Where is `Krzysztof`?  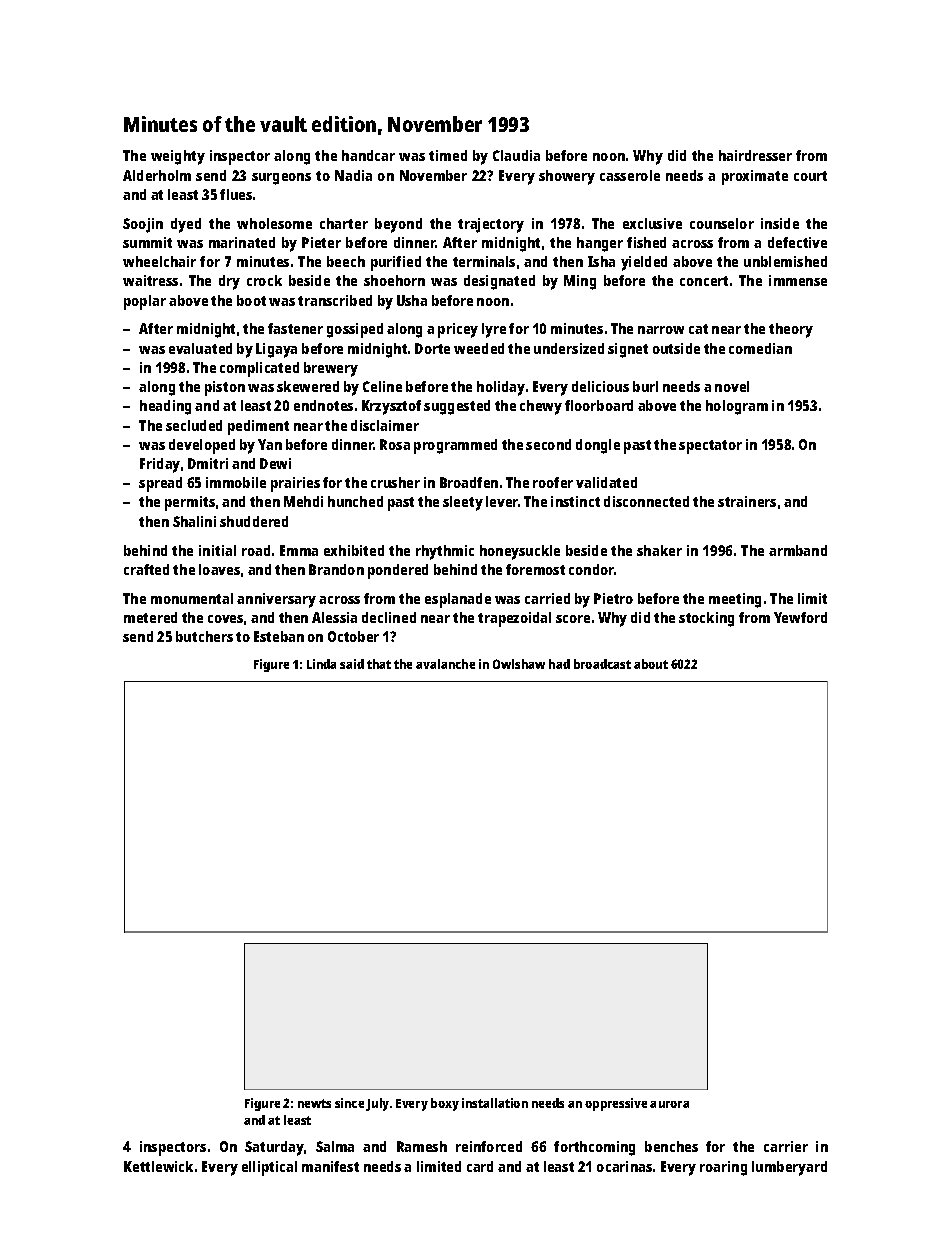
Krzysztof is located at coordinates (391, 407).
